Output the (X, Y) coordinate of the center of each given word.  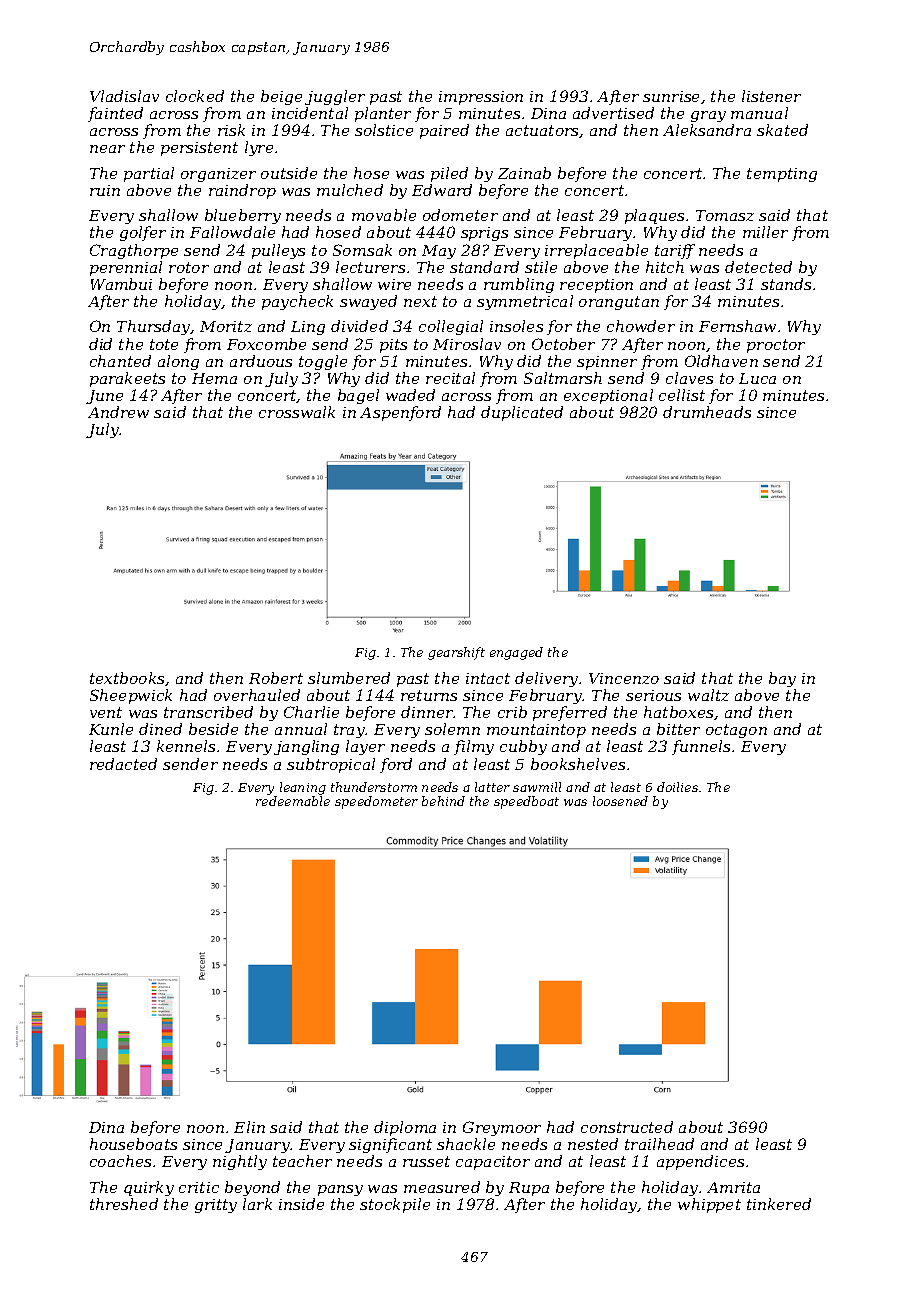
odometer (460, 215)
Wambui (121, 284)
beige (281, 97)
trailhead (659, 1144)
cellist (682, 395)
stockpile (395, 1205)
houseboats (133, 1144)
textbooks (127, 678)
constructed (627, 1127)
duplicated (522, 413)
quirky (149, 1188)
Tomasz (725, 215)
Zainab (524, 173)
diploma (405, 1128)
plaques (654, 216)
